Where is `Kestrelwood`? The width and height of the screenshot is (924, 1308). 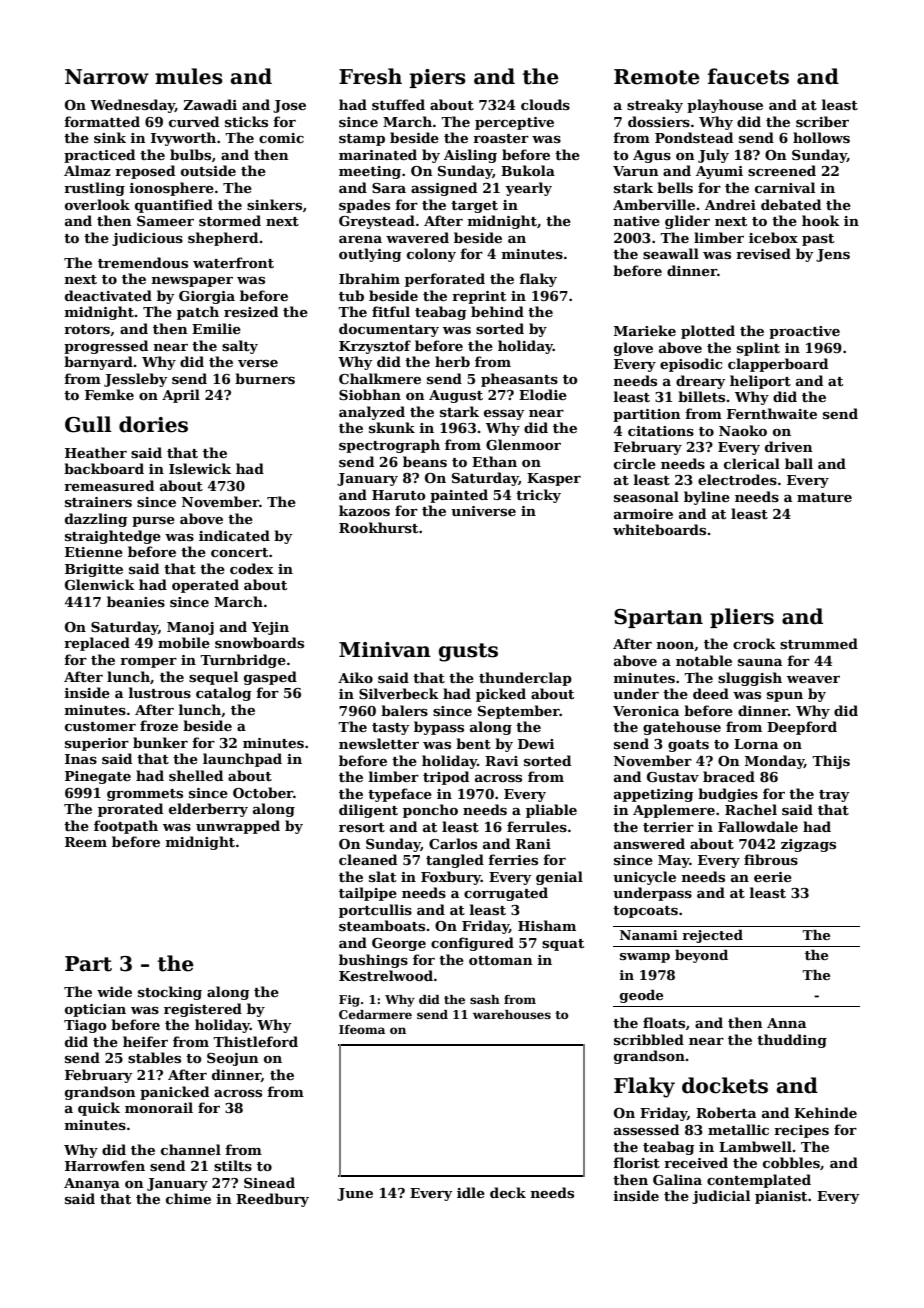 Kestrelwood is located at coordinates (386, 975).
